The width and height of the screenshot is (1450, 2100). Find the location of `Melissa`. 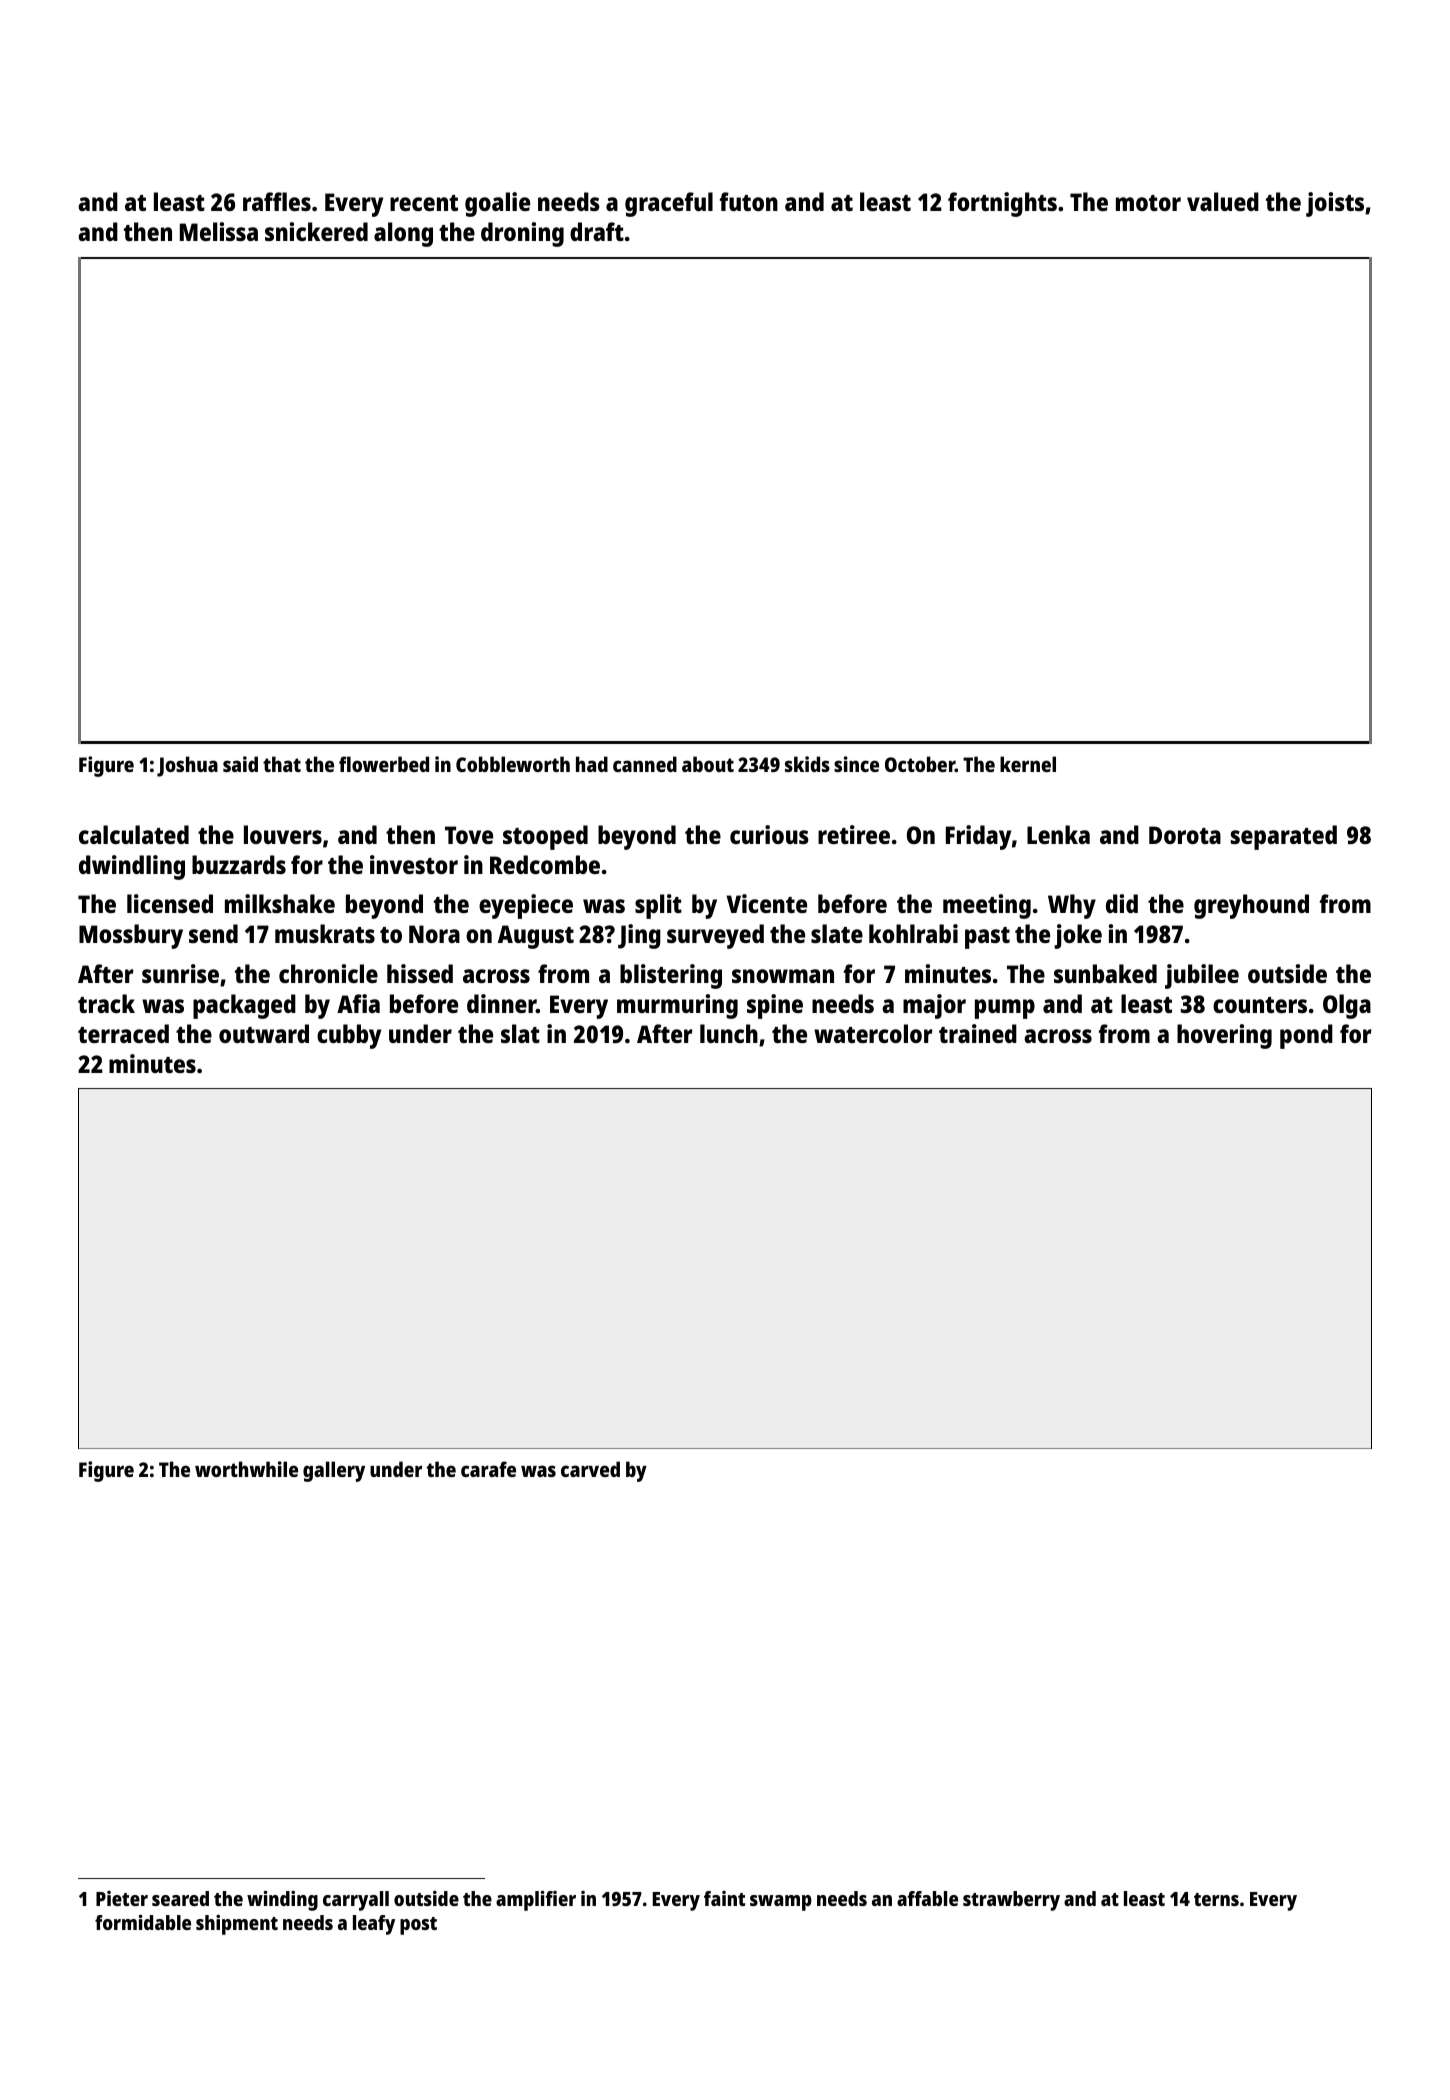

Melissa is located at coordinates (219, 231).
